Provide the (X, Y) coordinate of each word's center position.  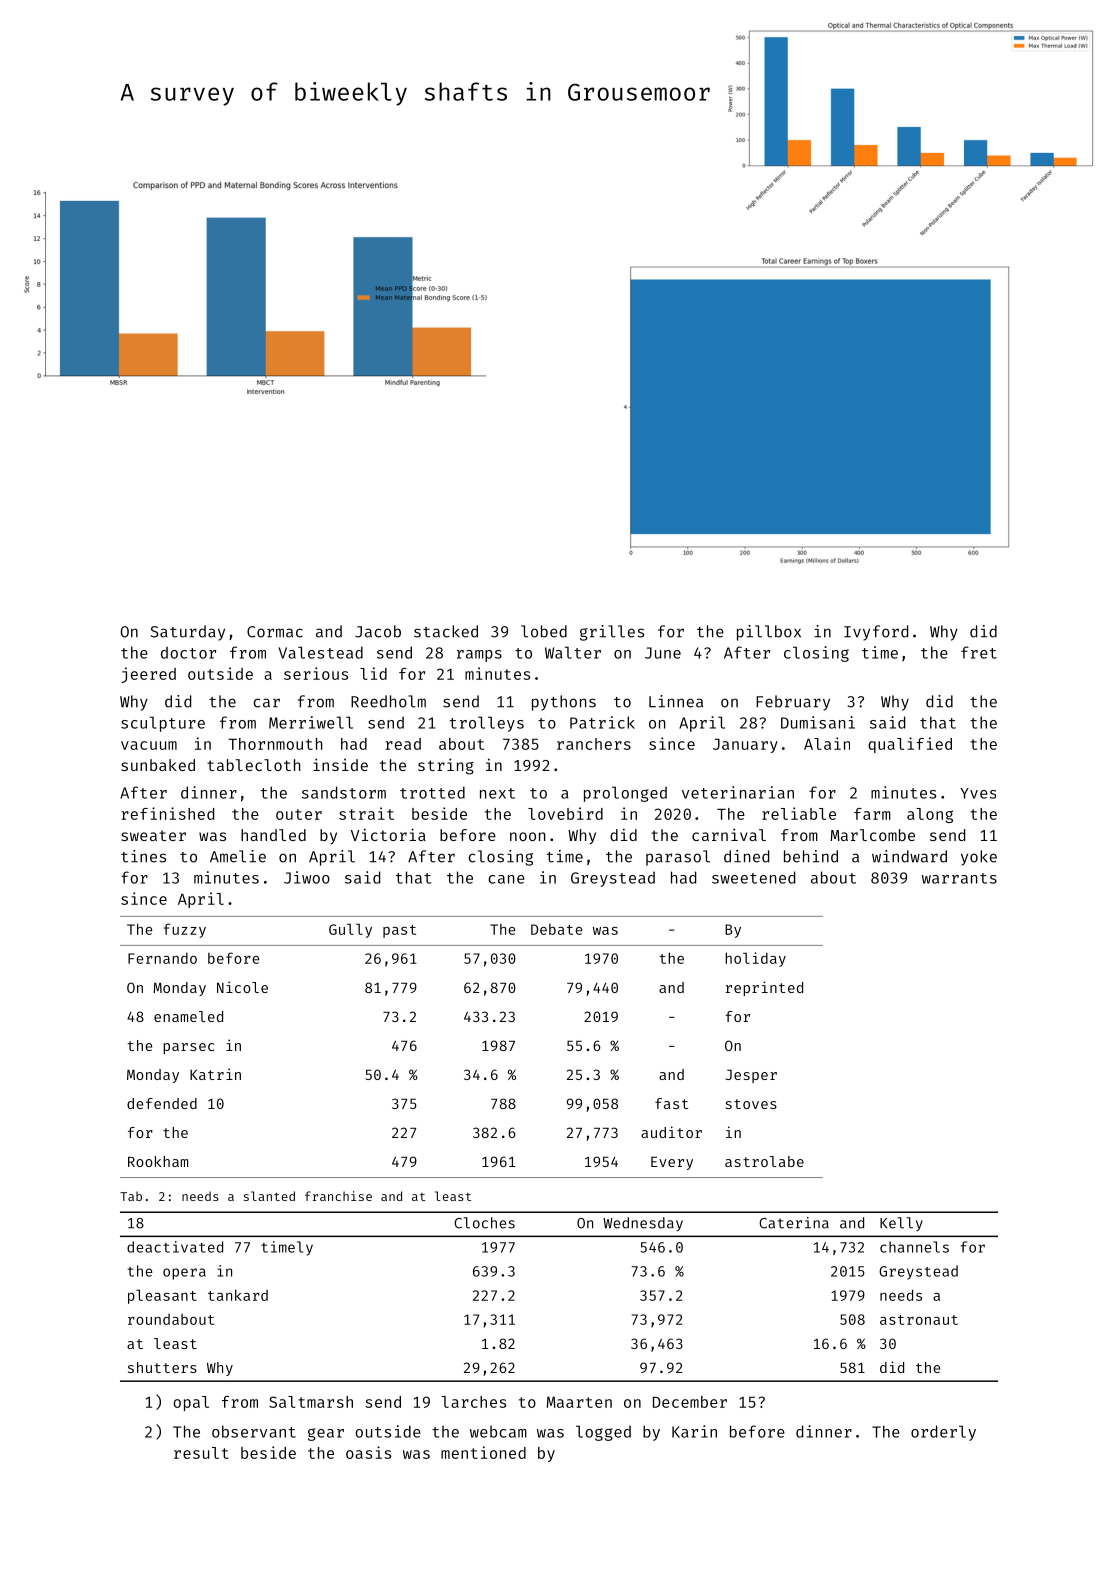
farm (872, 814)
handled (273, 835)
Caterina (794, 1223)
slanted (269, 1196)
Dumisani (818, 722)
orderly (943, 1433)
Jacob (378, 631)
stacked (446, 631)
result (201, 1453)
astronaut (919, 1320)
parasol (678, 858)
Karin (694, 1431)
